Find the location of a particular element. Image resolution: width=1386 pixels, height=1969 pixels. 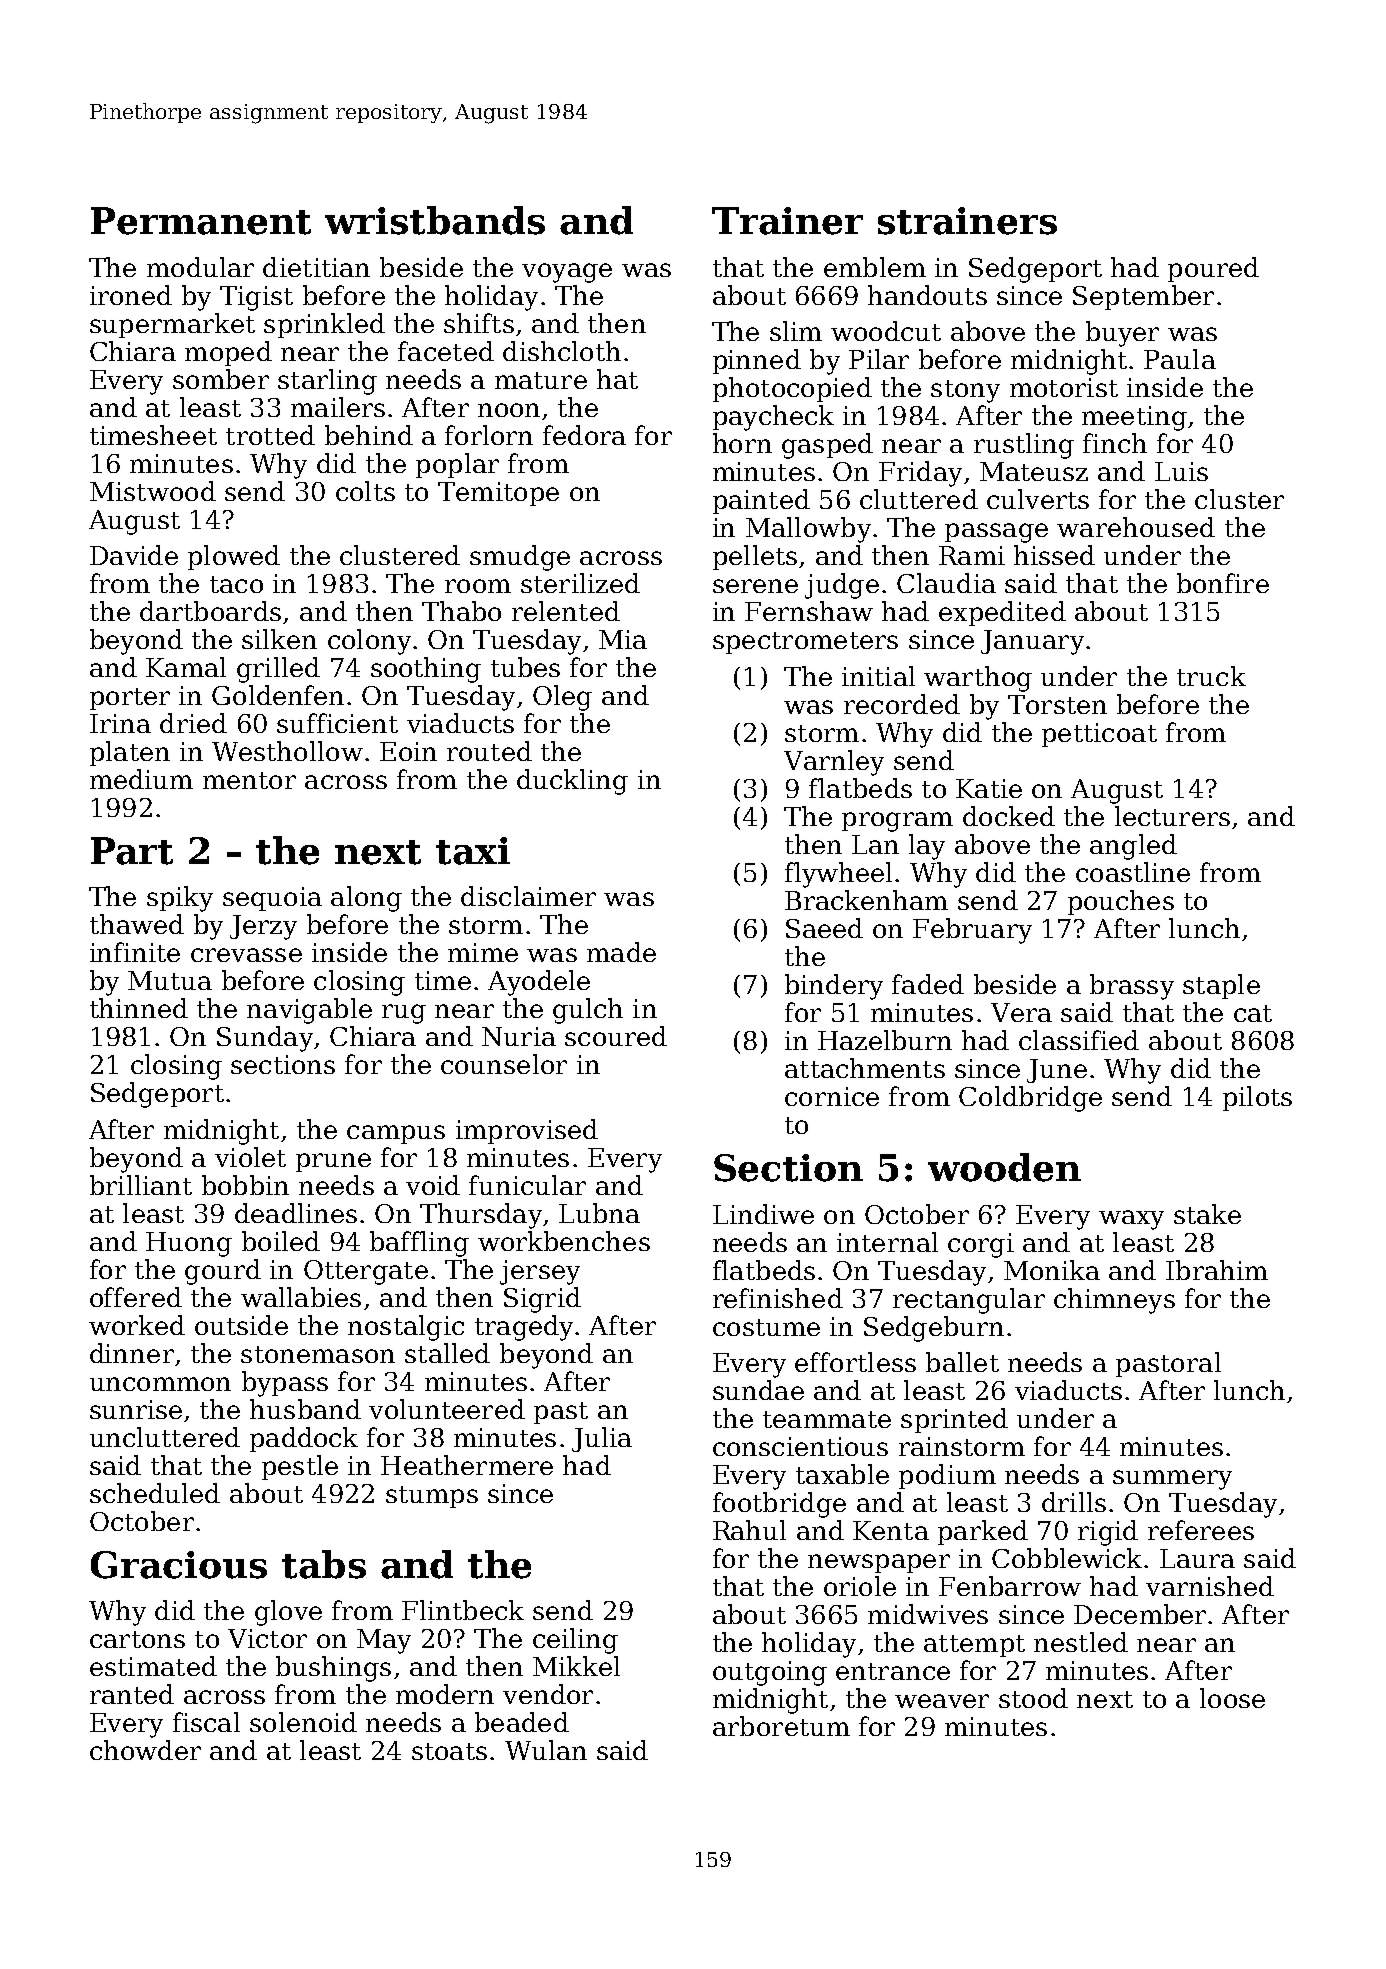

starling is located at coordinates (327, 382).
